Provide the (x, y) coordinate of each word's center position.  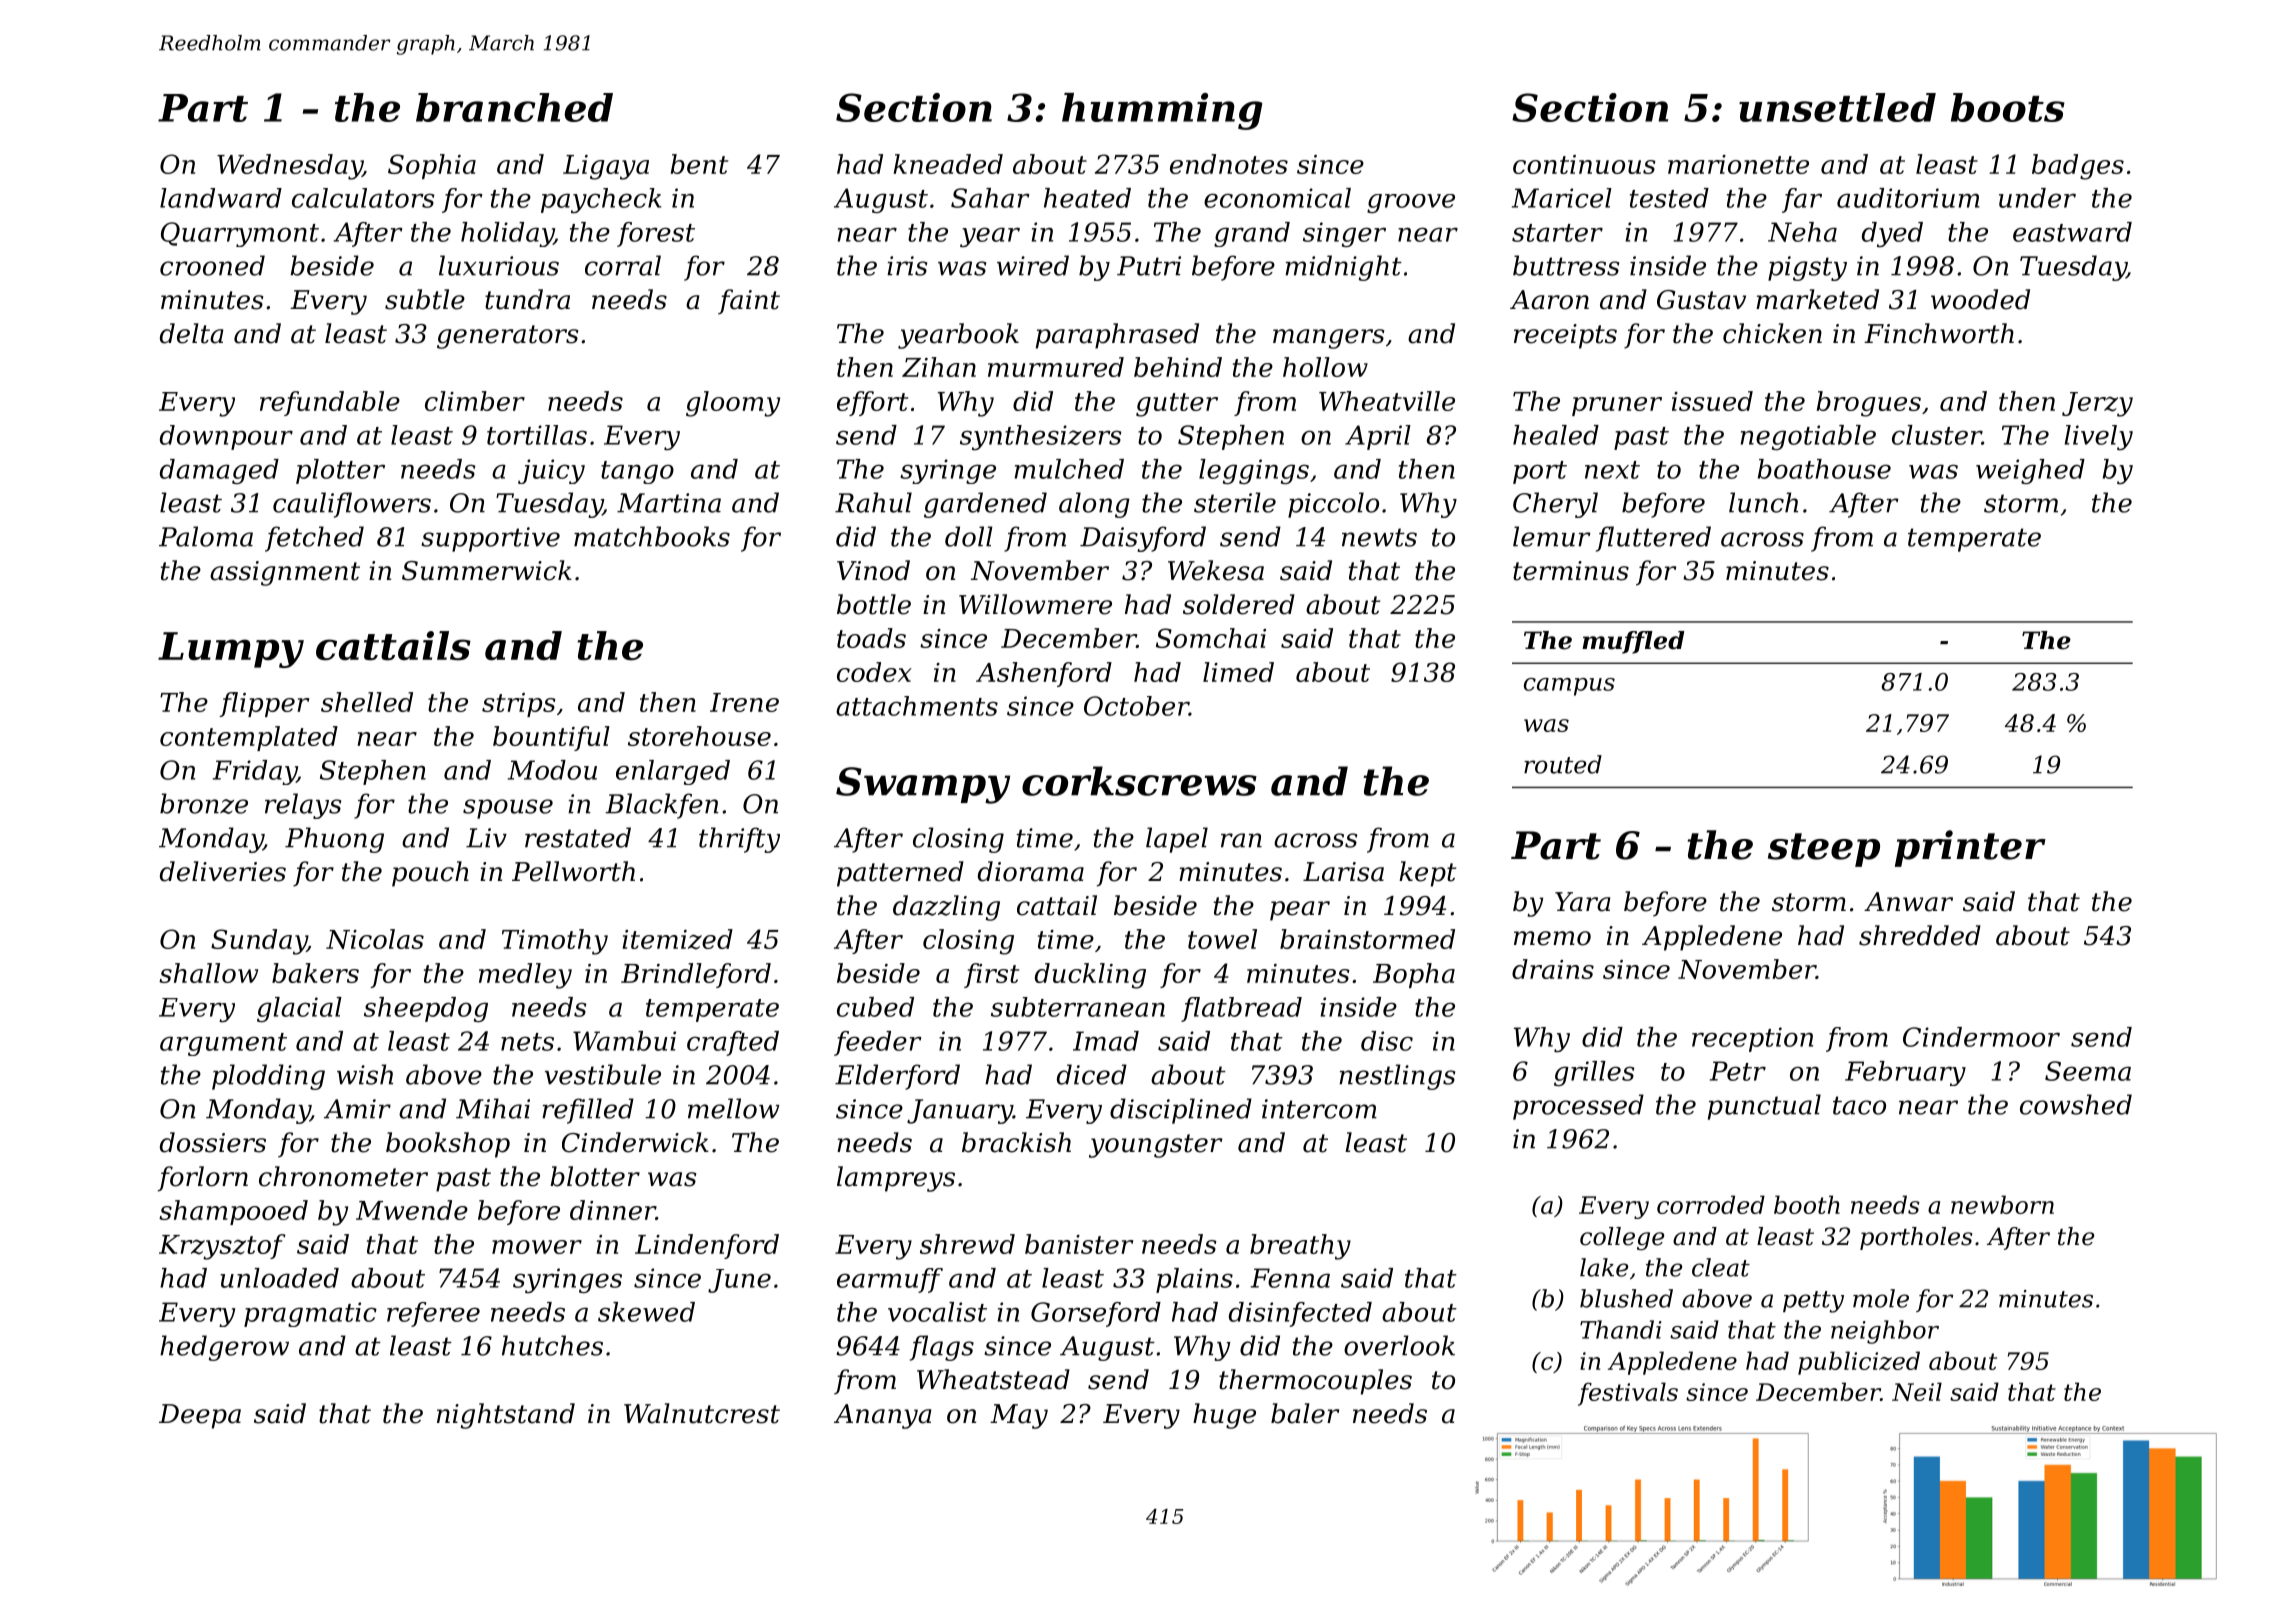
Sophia (432, 166)
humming (1162, 111)
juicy (551, 471)
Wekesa (1216, 570)
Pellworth (573, 871)
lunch (1763, 502)
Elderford (897, 1077)
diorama (1031, 871)
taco (1859, 1105)
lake (1604, 1267)
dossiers (213, 1142)
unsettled (1837, 107)
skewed (646, 1312)
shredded (1920, 935)
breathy (1300, 1247)
